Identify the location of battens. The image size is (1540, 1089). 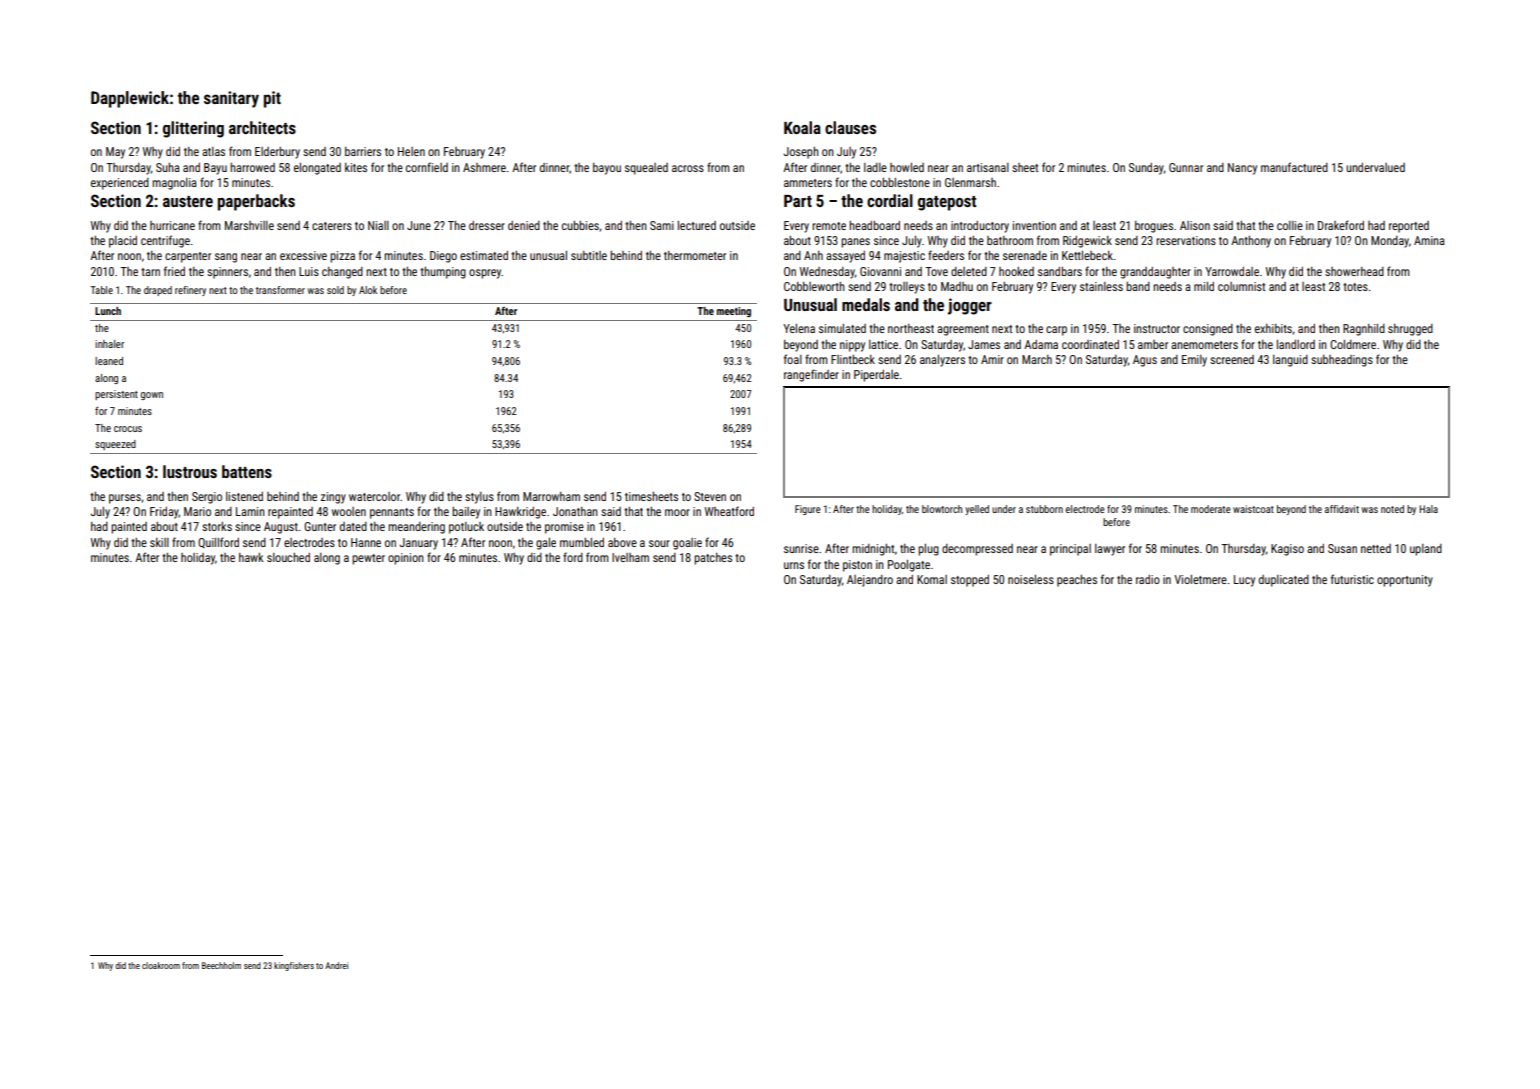
(247, 471).
